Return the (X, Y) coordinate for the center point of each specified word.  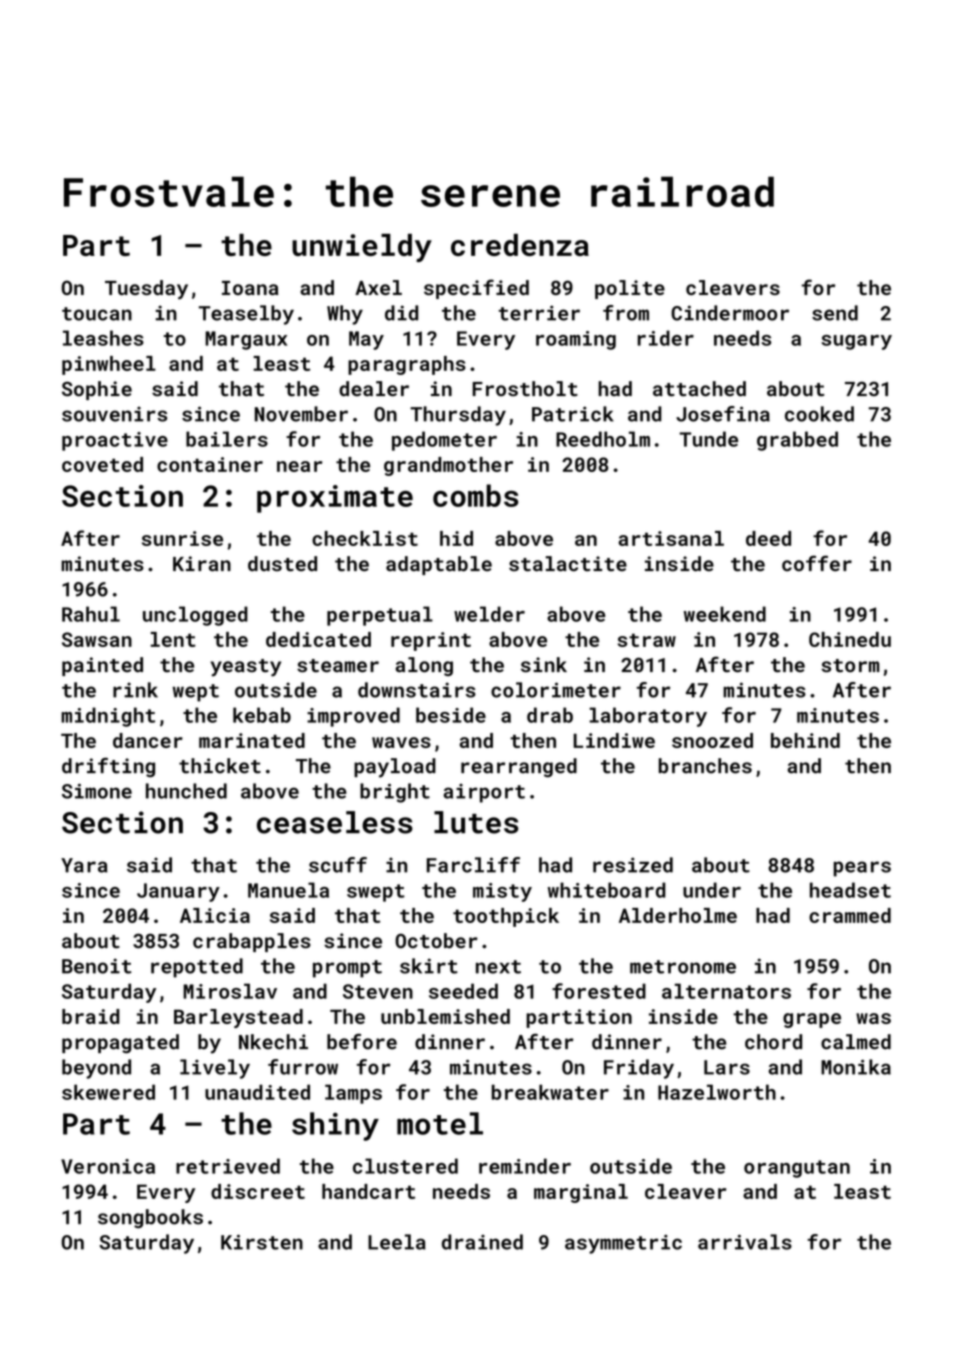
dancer (148, 740)
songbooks (150, 1219)
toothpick (506, 917)
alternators (726, 991)
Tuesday (146, 290)
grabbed (797, 441)
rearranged (519, 768)
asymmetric (623, 1244)
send (835, 313)
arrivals (745, 1242)
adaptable (439, 565)
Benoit (96, 966)
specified (476, 289)
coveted (102, 464)
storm (850, 666)
